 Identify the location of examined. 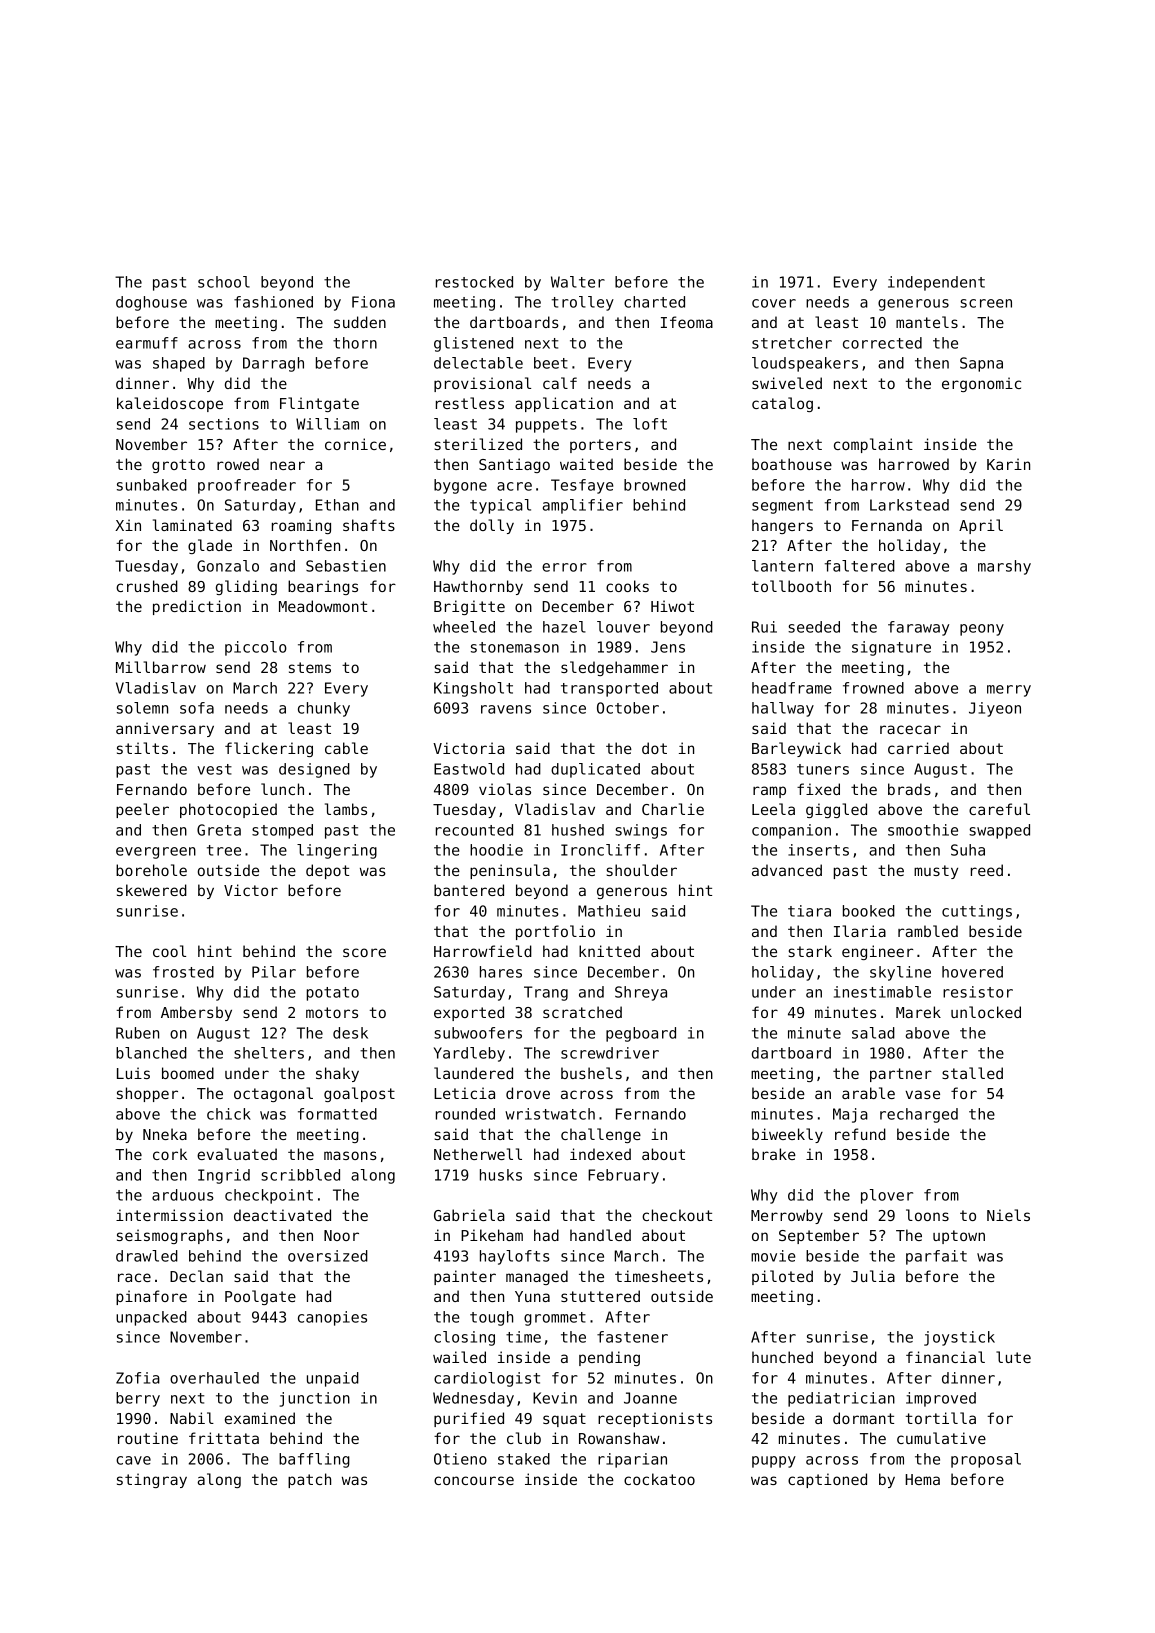
(260, 1418).
